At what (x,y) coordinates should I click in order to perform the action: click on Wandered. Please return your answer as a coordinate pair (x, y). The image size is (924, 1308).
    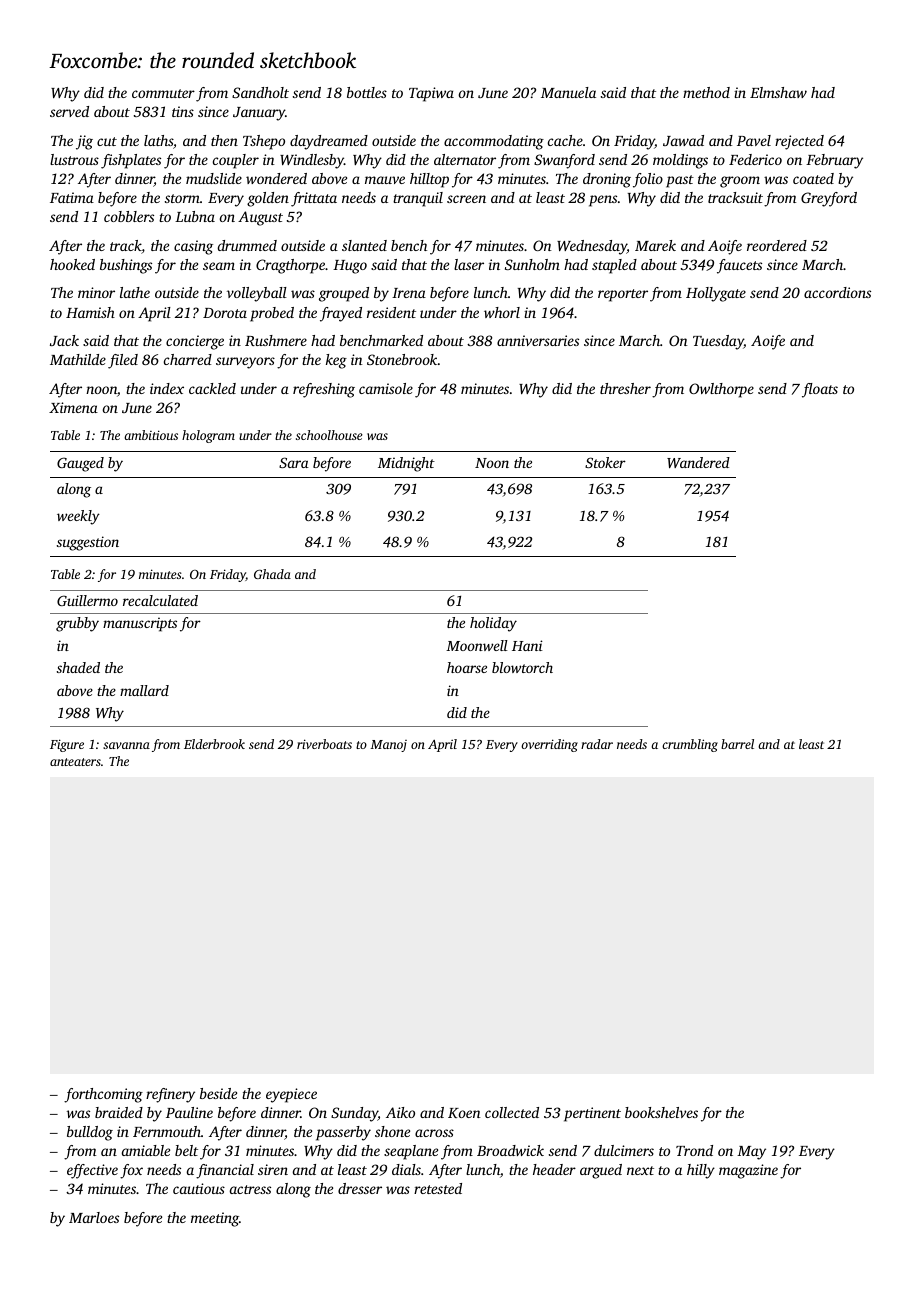
    Looking at the image, I should click on (698, 462).
